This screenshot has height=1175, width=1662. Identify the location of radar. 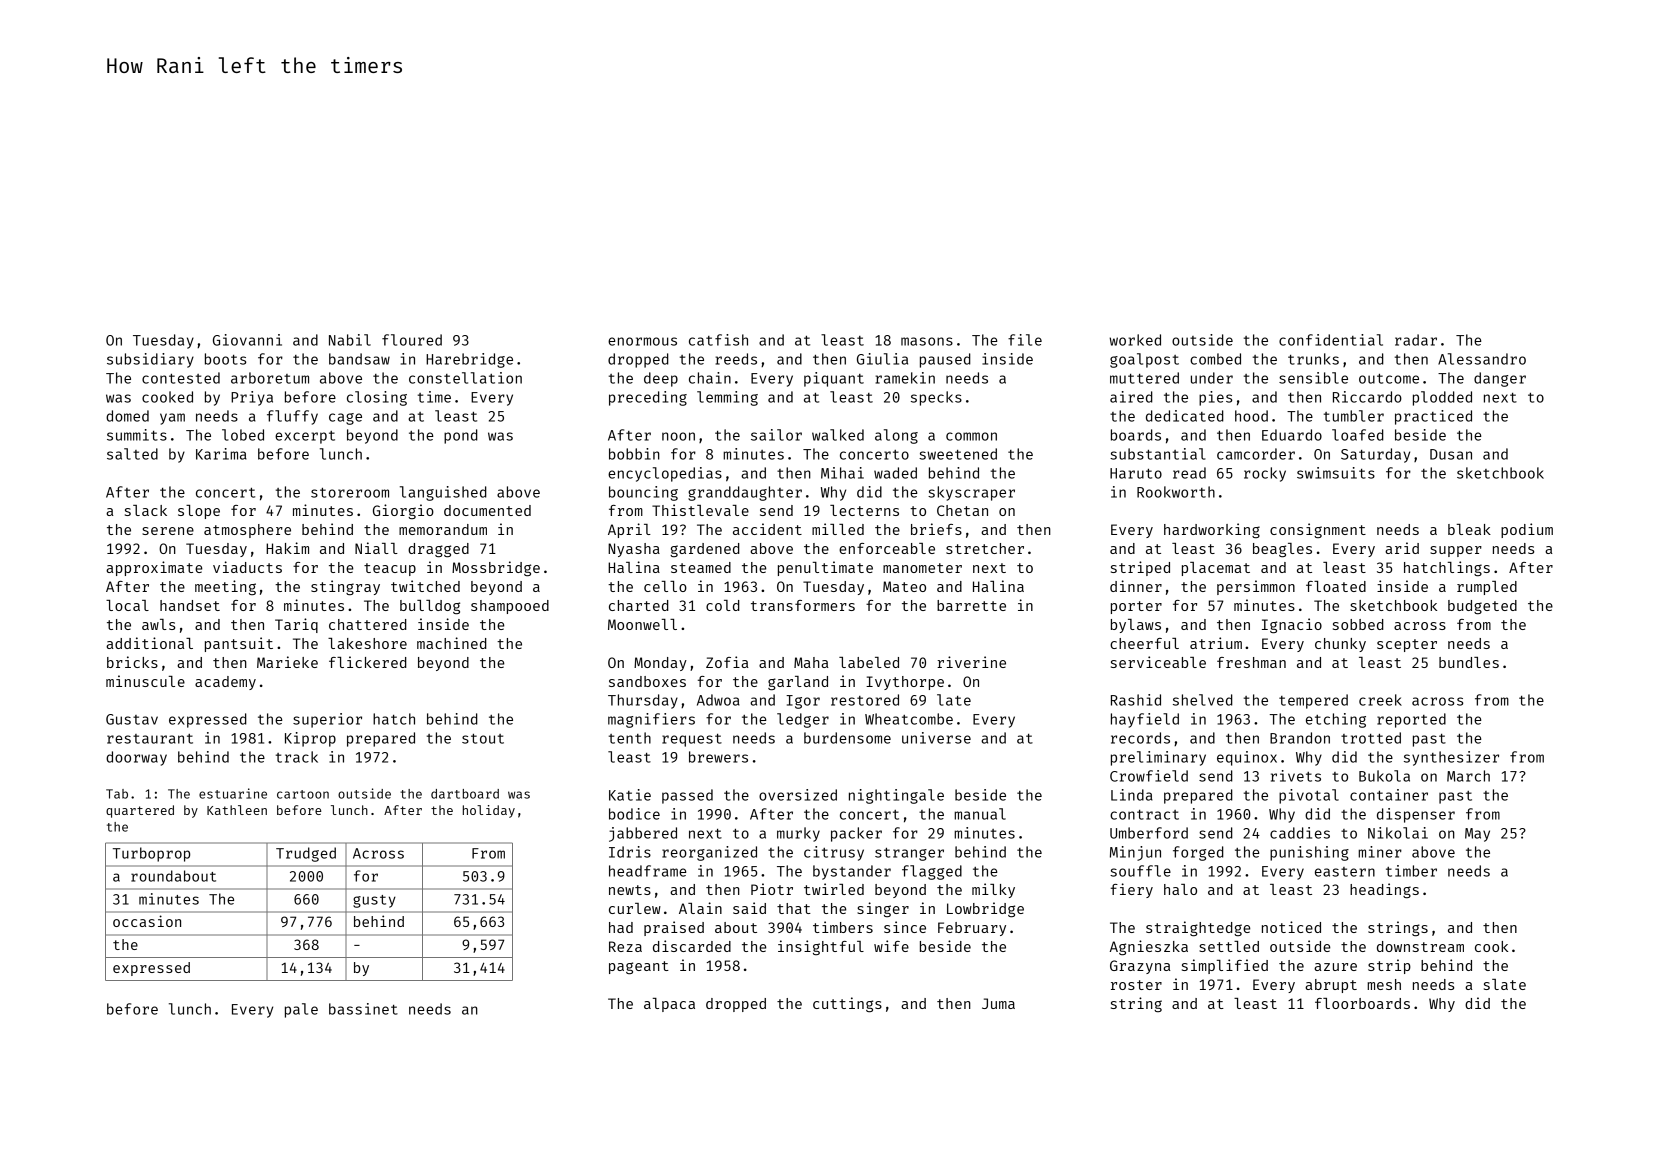
(1416, 340).
